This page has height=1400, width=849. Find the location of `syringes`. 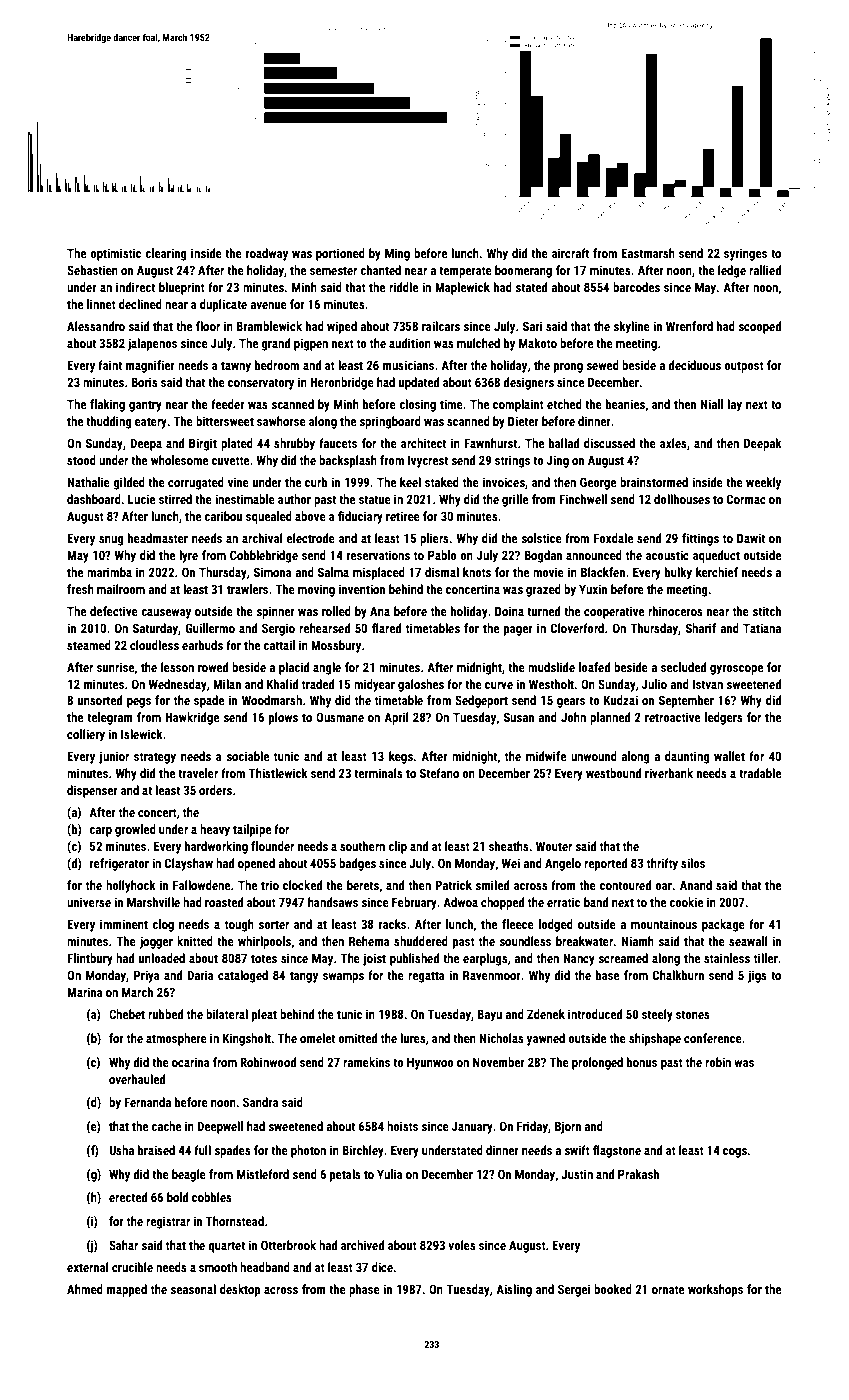

syringes is located at coordinates (745, 254).
